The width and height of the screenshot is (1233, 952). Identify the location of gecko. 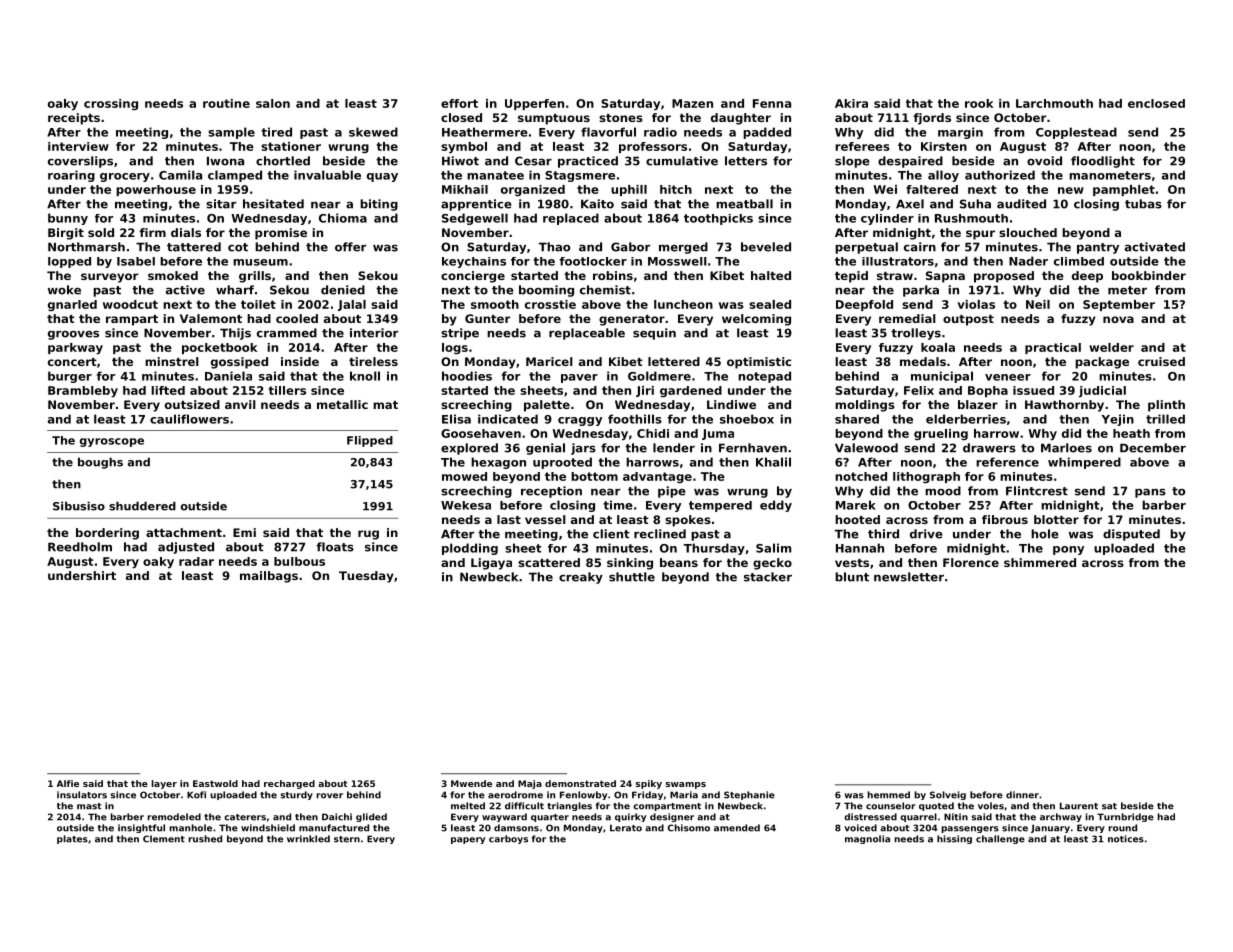
(772, 564).
